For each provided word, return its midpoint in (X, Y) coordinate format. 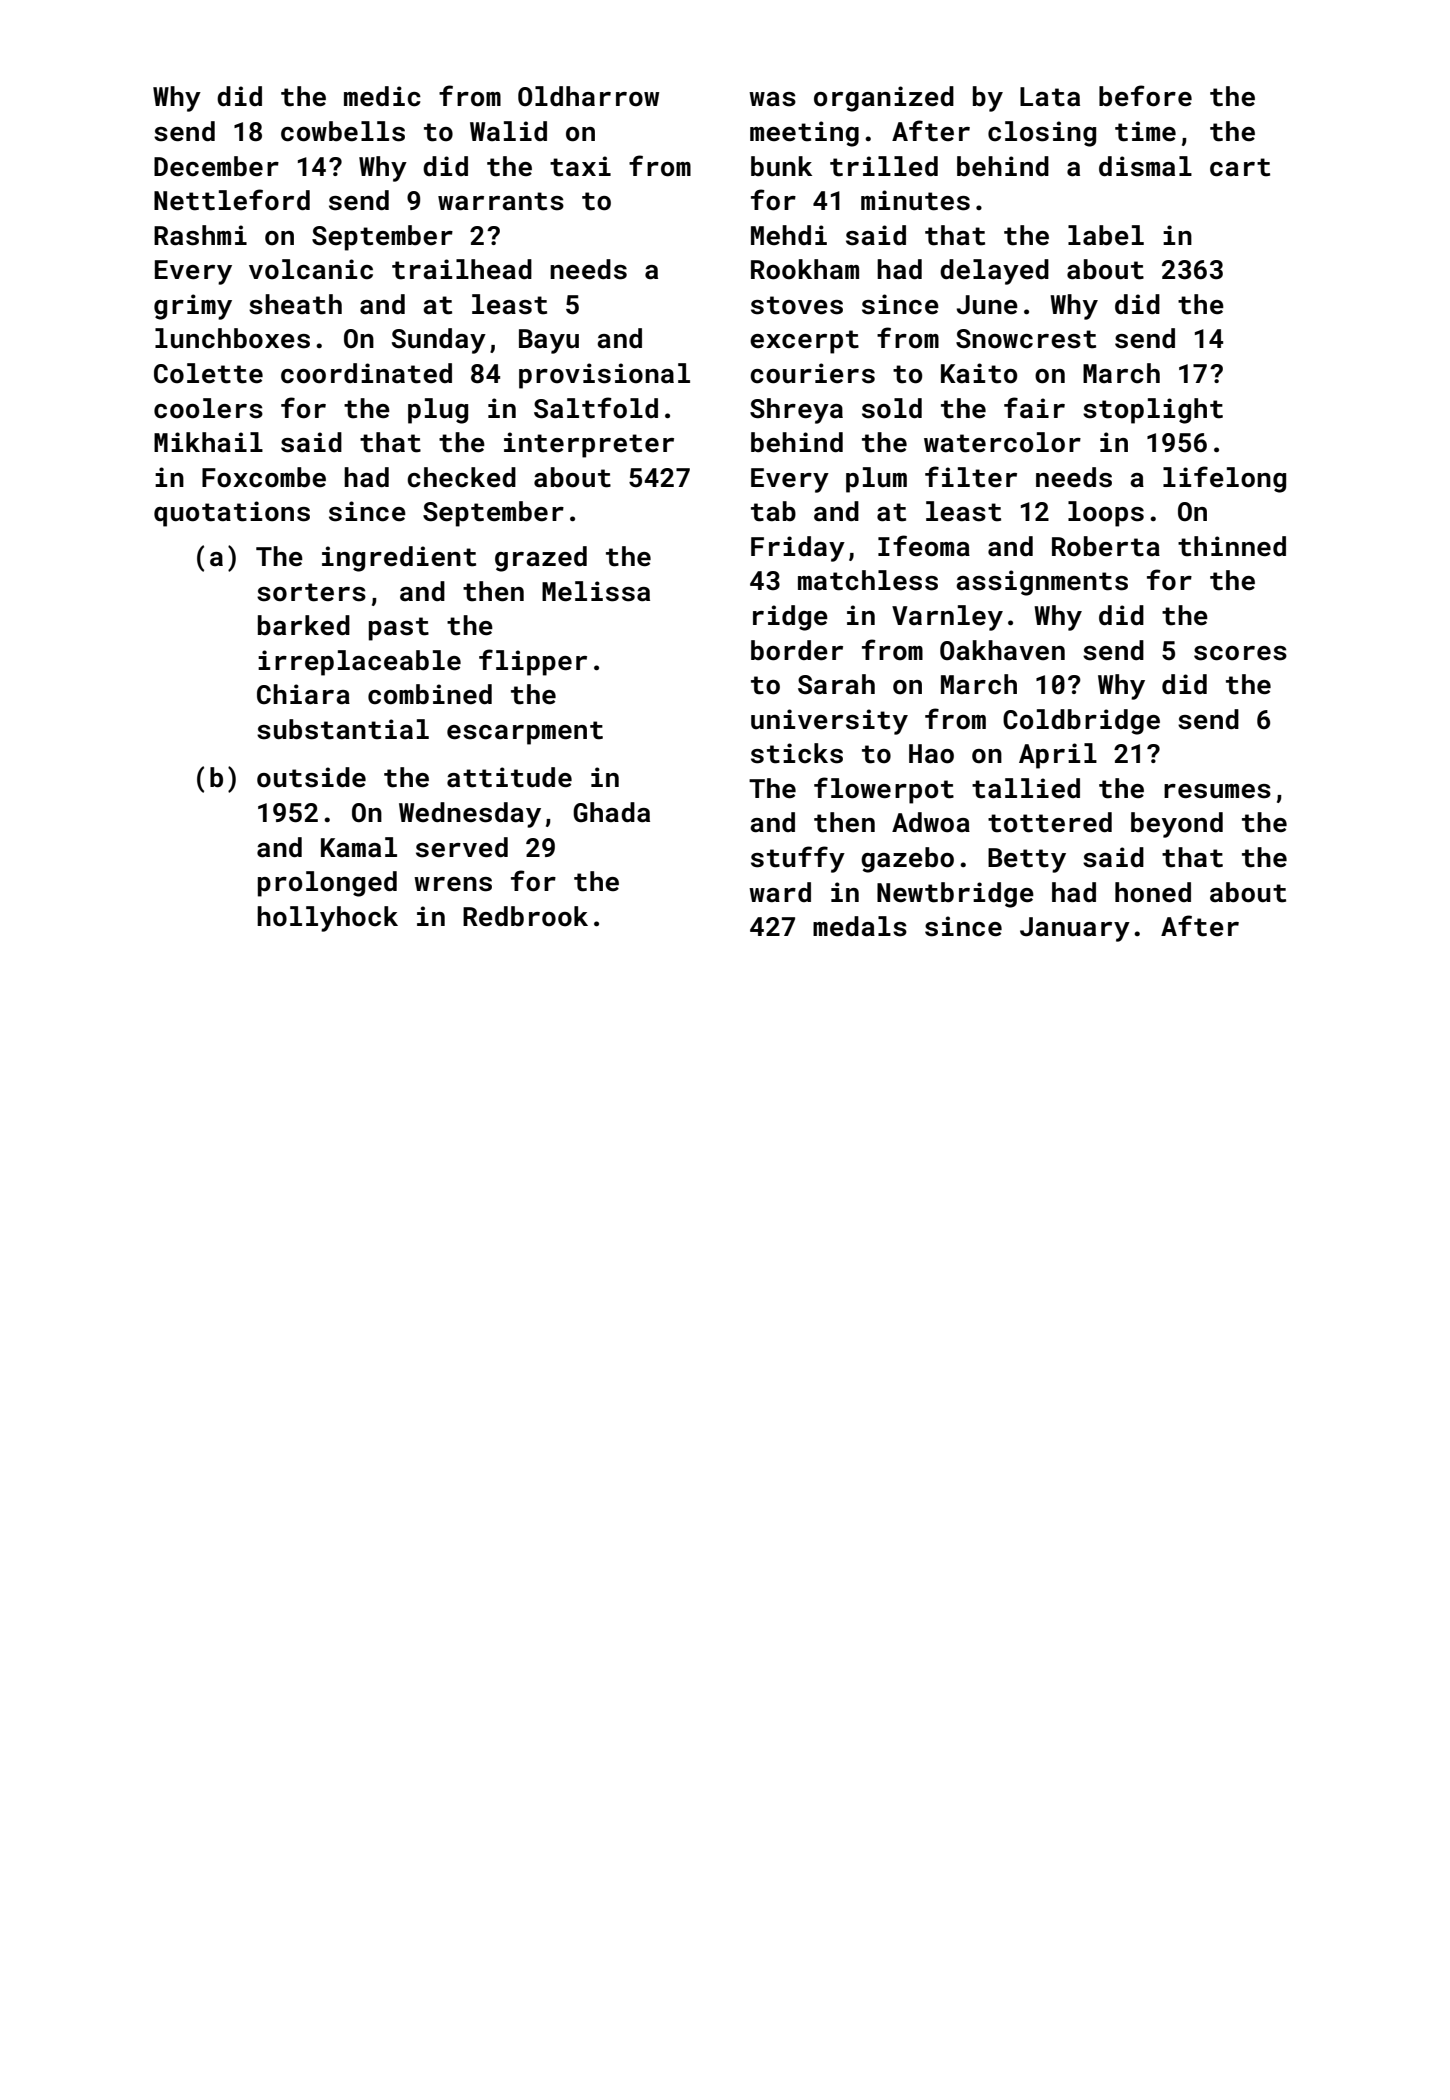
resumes (1217, 791)
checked (461, 477)
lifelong (1224, 479)
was (772, 99)
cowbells (343, 131)
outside (311, 777)
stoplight (1153, 411)
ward (780, 892)
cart (1240, 167)
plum (876, 480)
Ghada (611, 812)
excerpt (804, 342)
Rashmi (200, 235)
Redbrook (525, 916)
